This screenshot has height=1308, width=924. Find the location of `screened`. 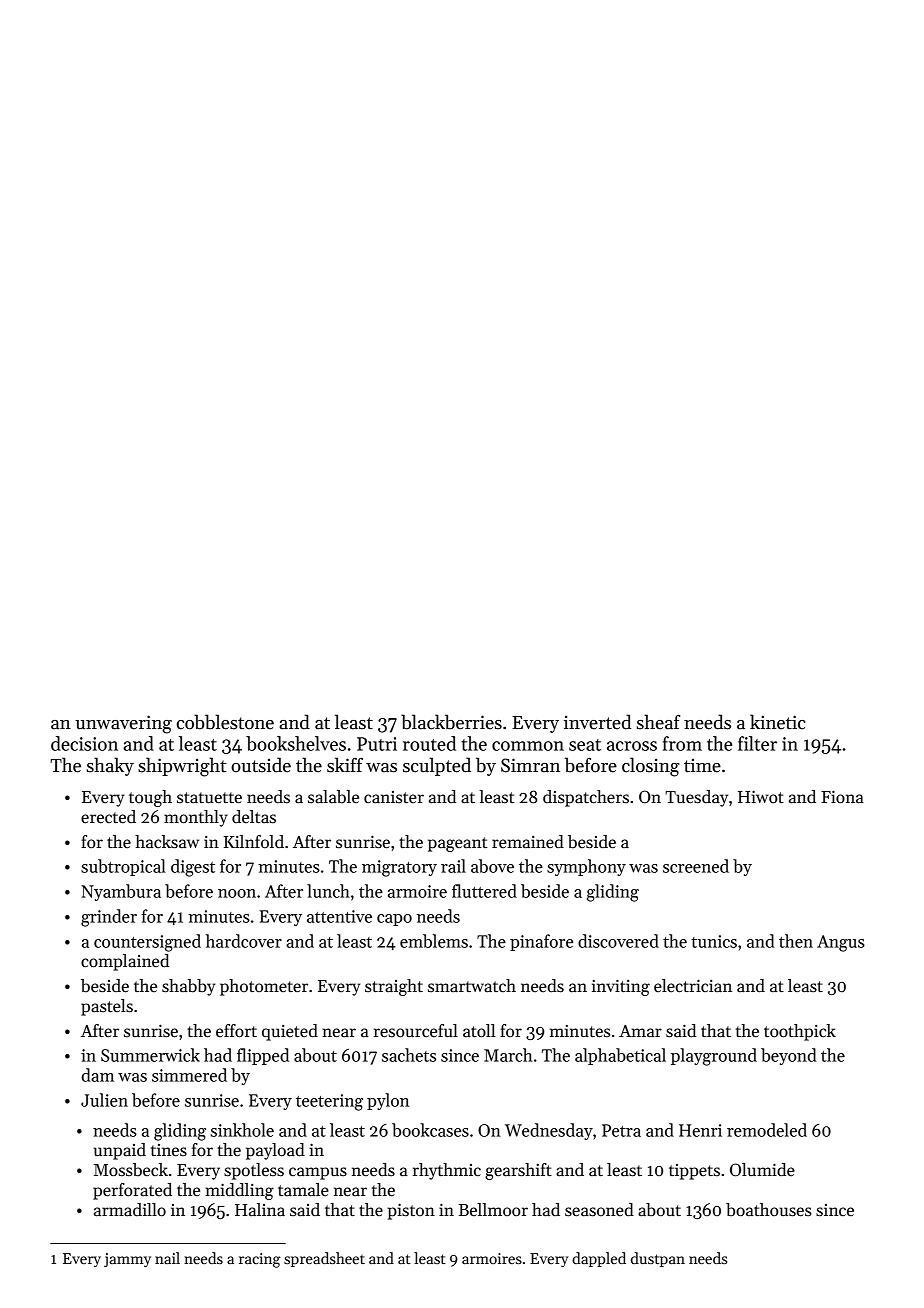

screened is located at coordinates (696, 866).
